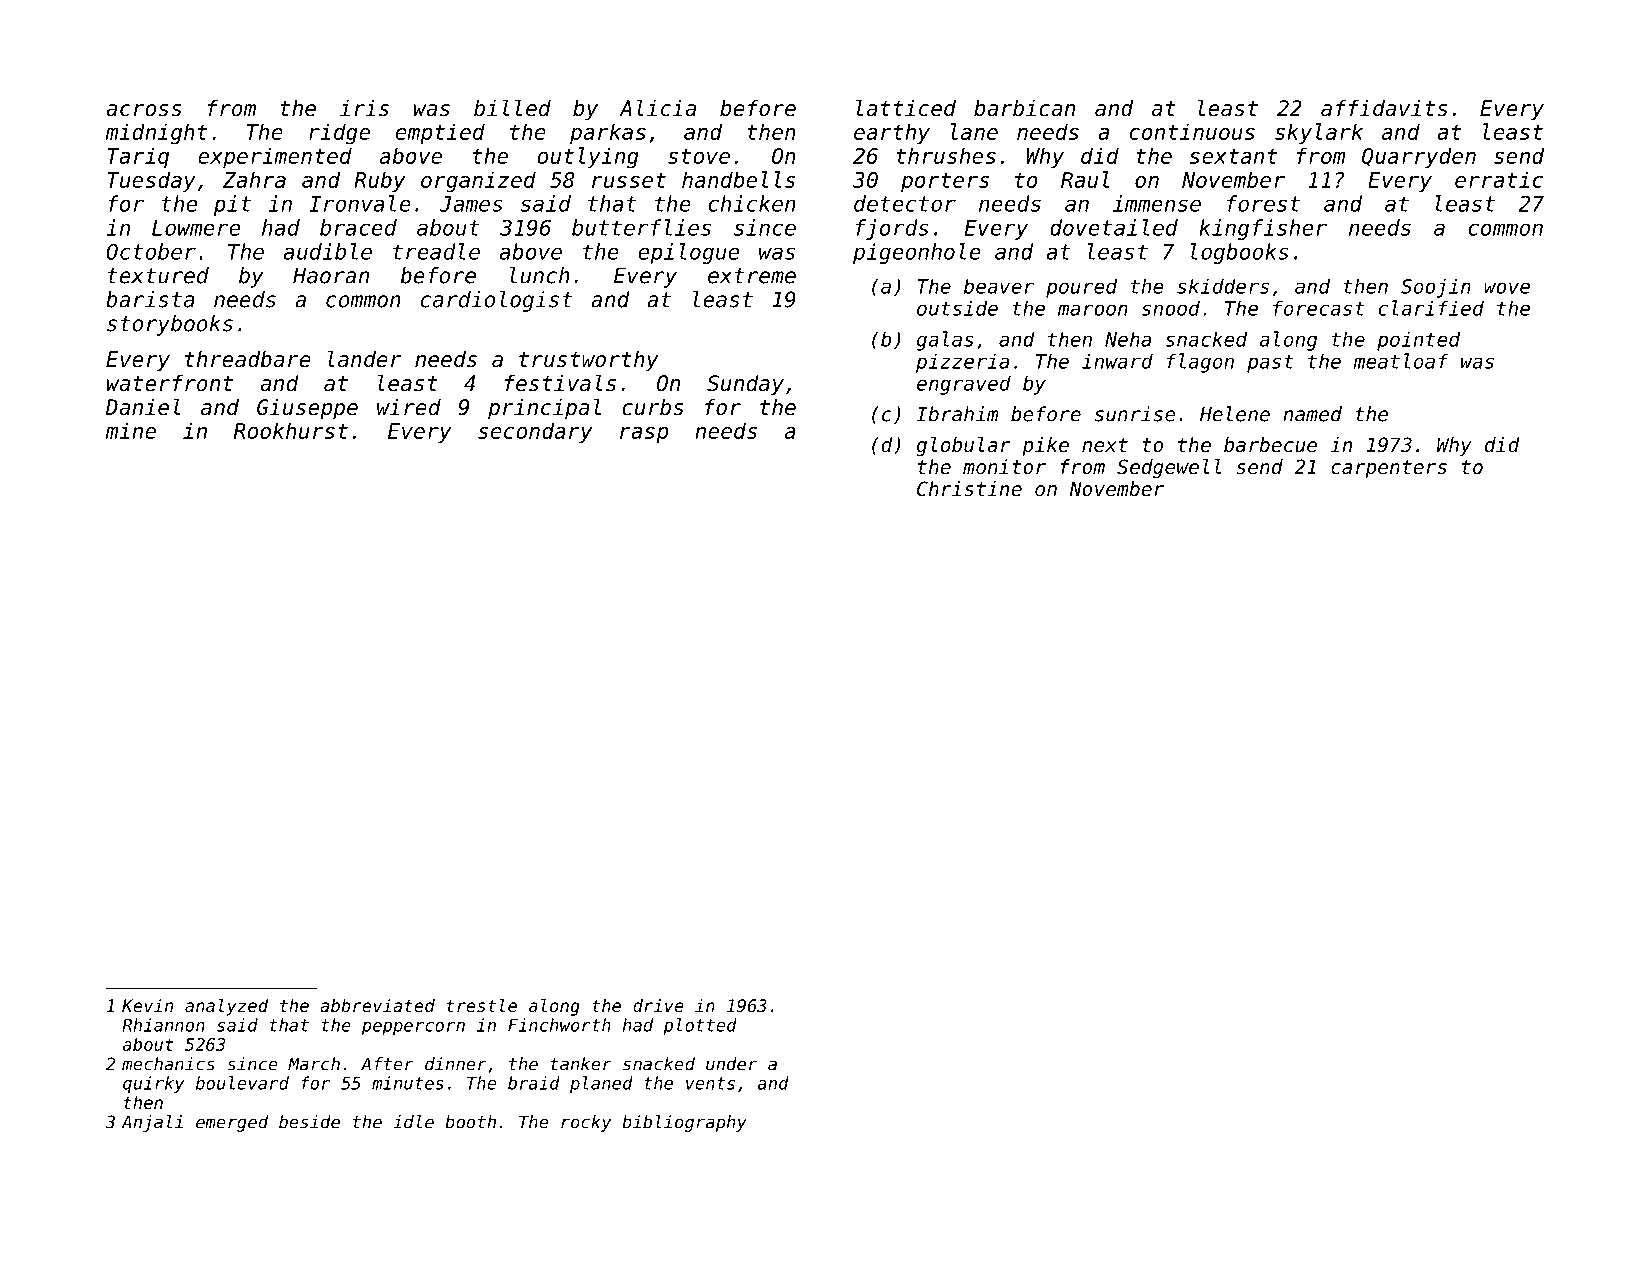  I want to click on rasp, so click(644, 435).
